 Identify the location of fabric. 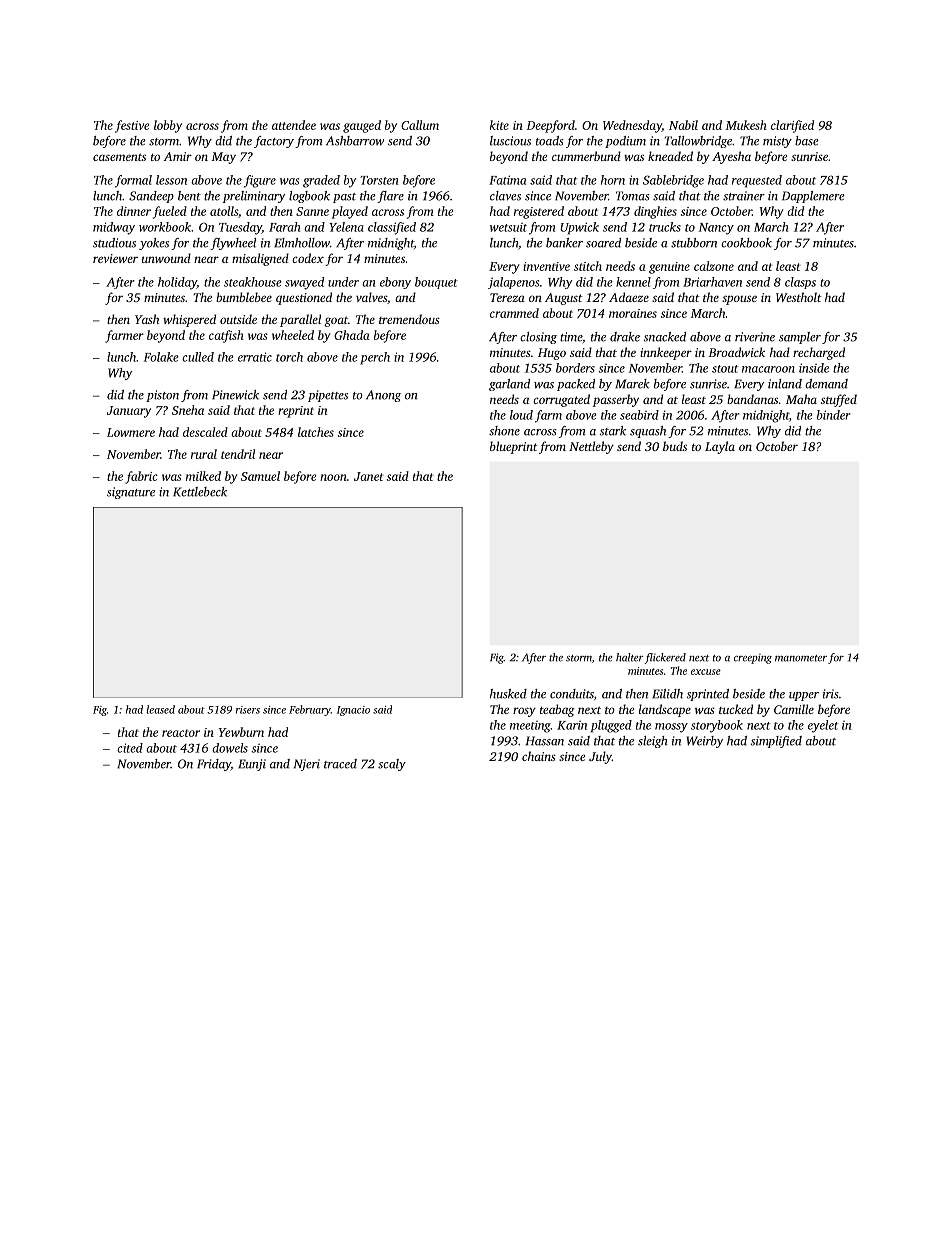
(141, 477).
